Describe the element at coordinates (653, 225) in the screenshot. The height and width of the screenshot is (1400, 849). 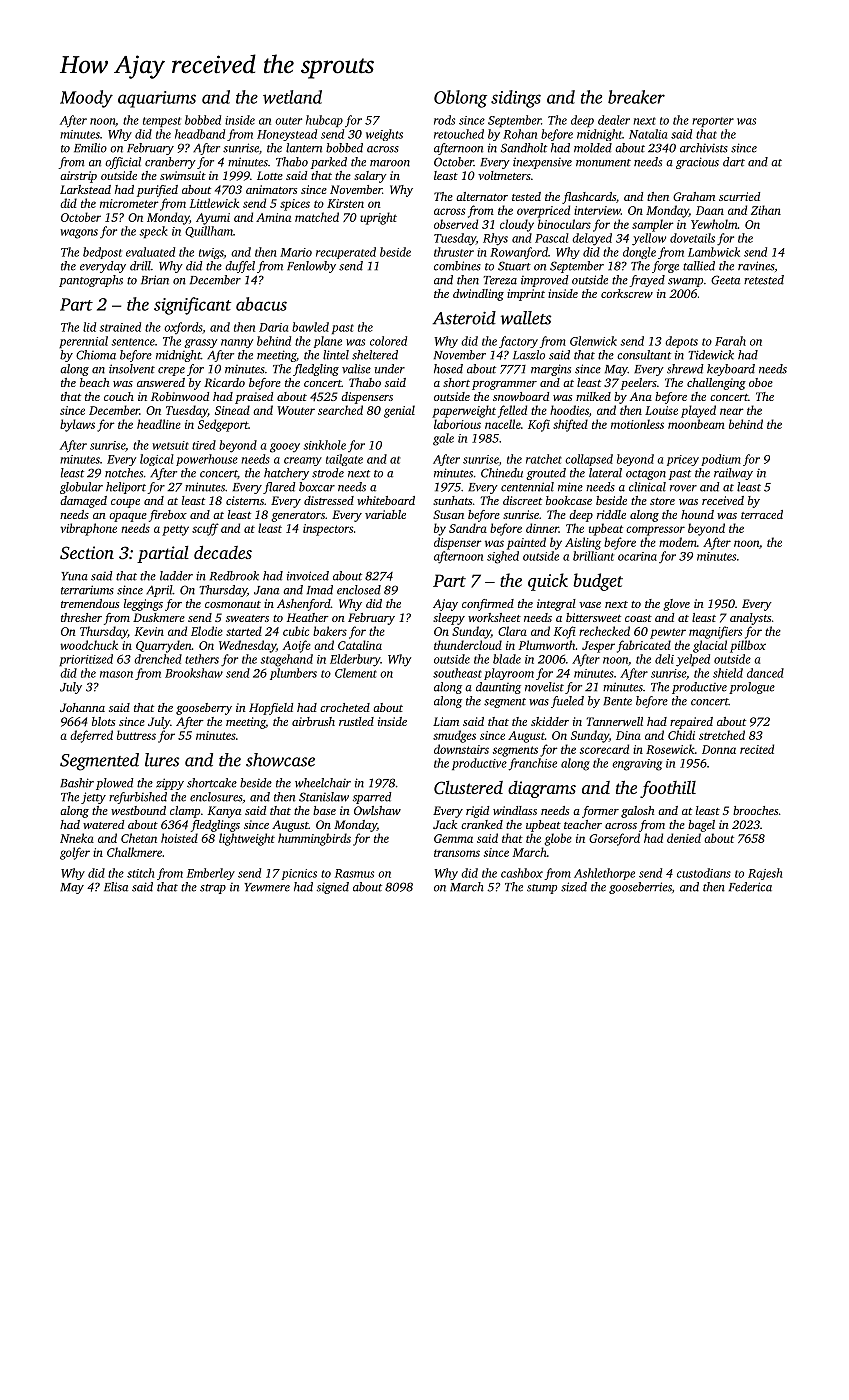
I see `sampler` at that location.
